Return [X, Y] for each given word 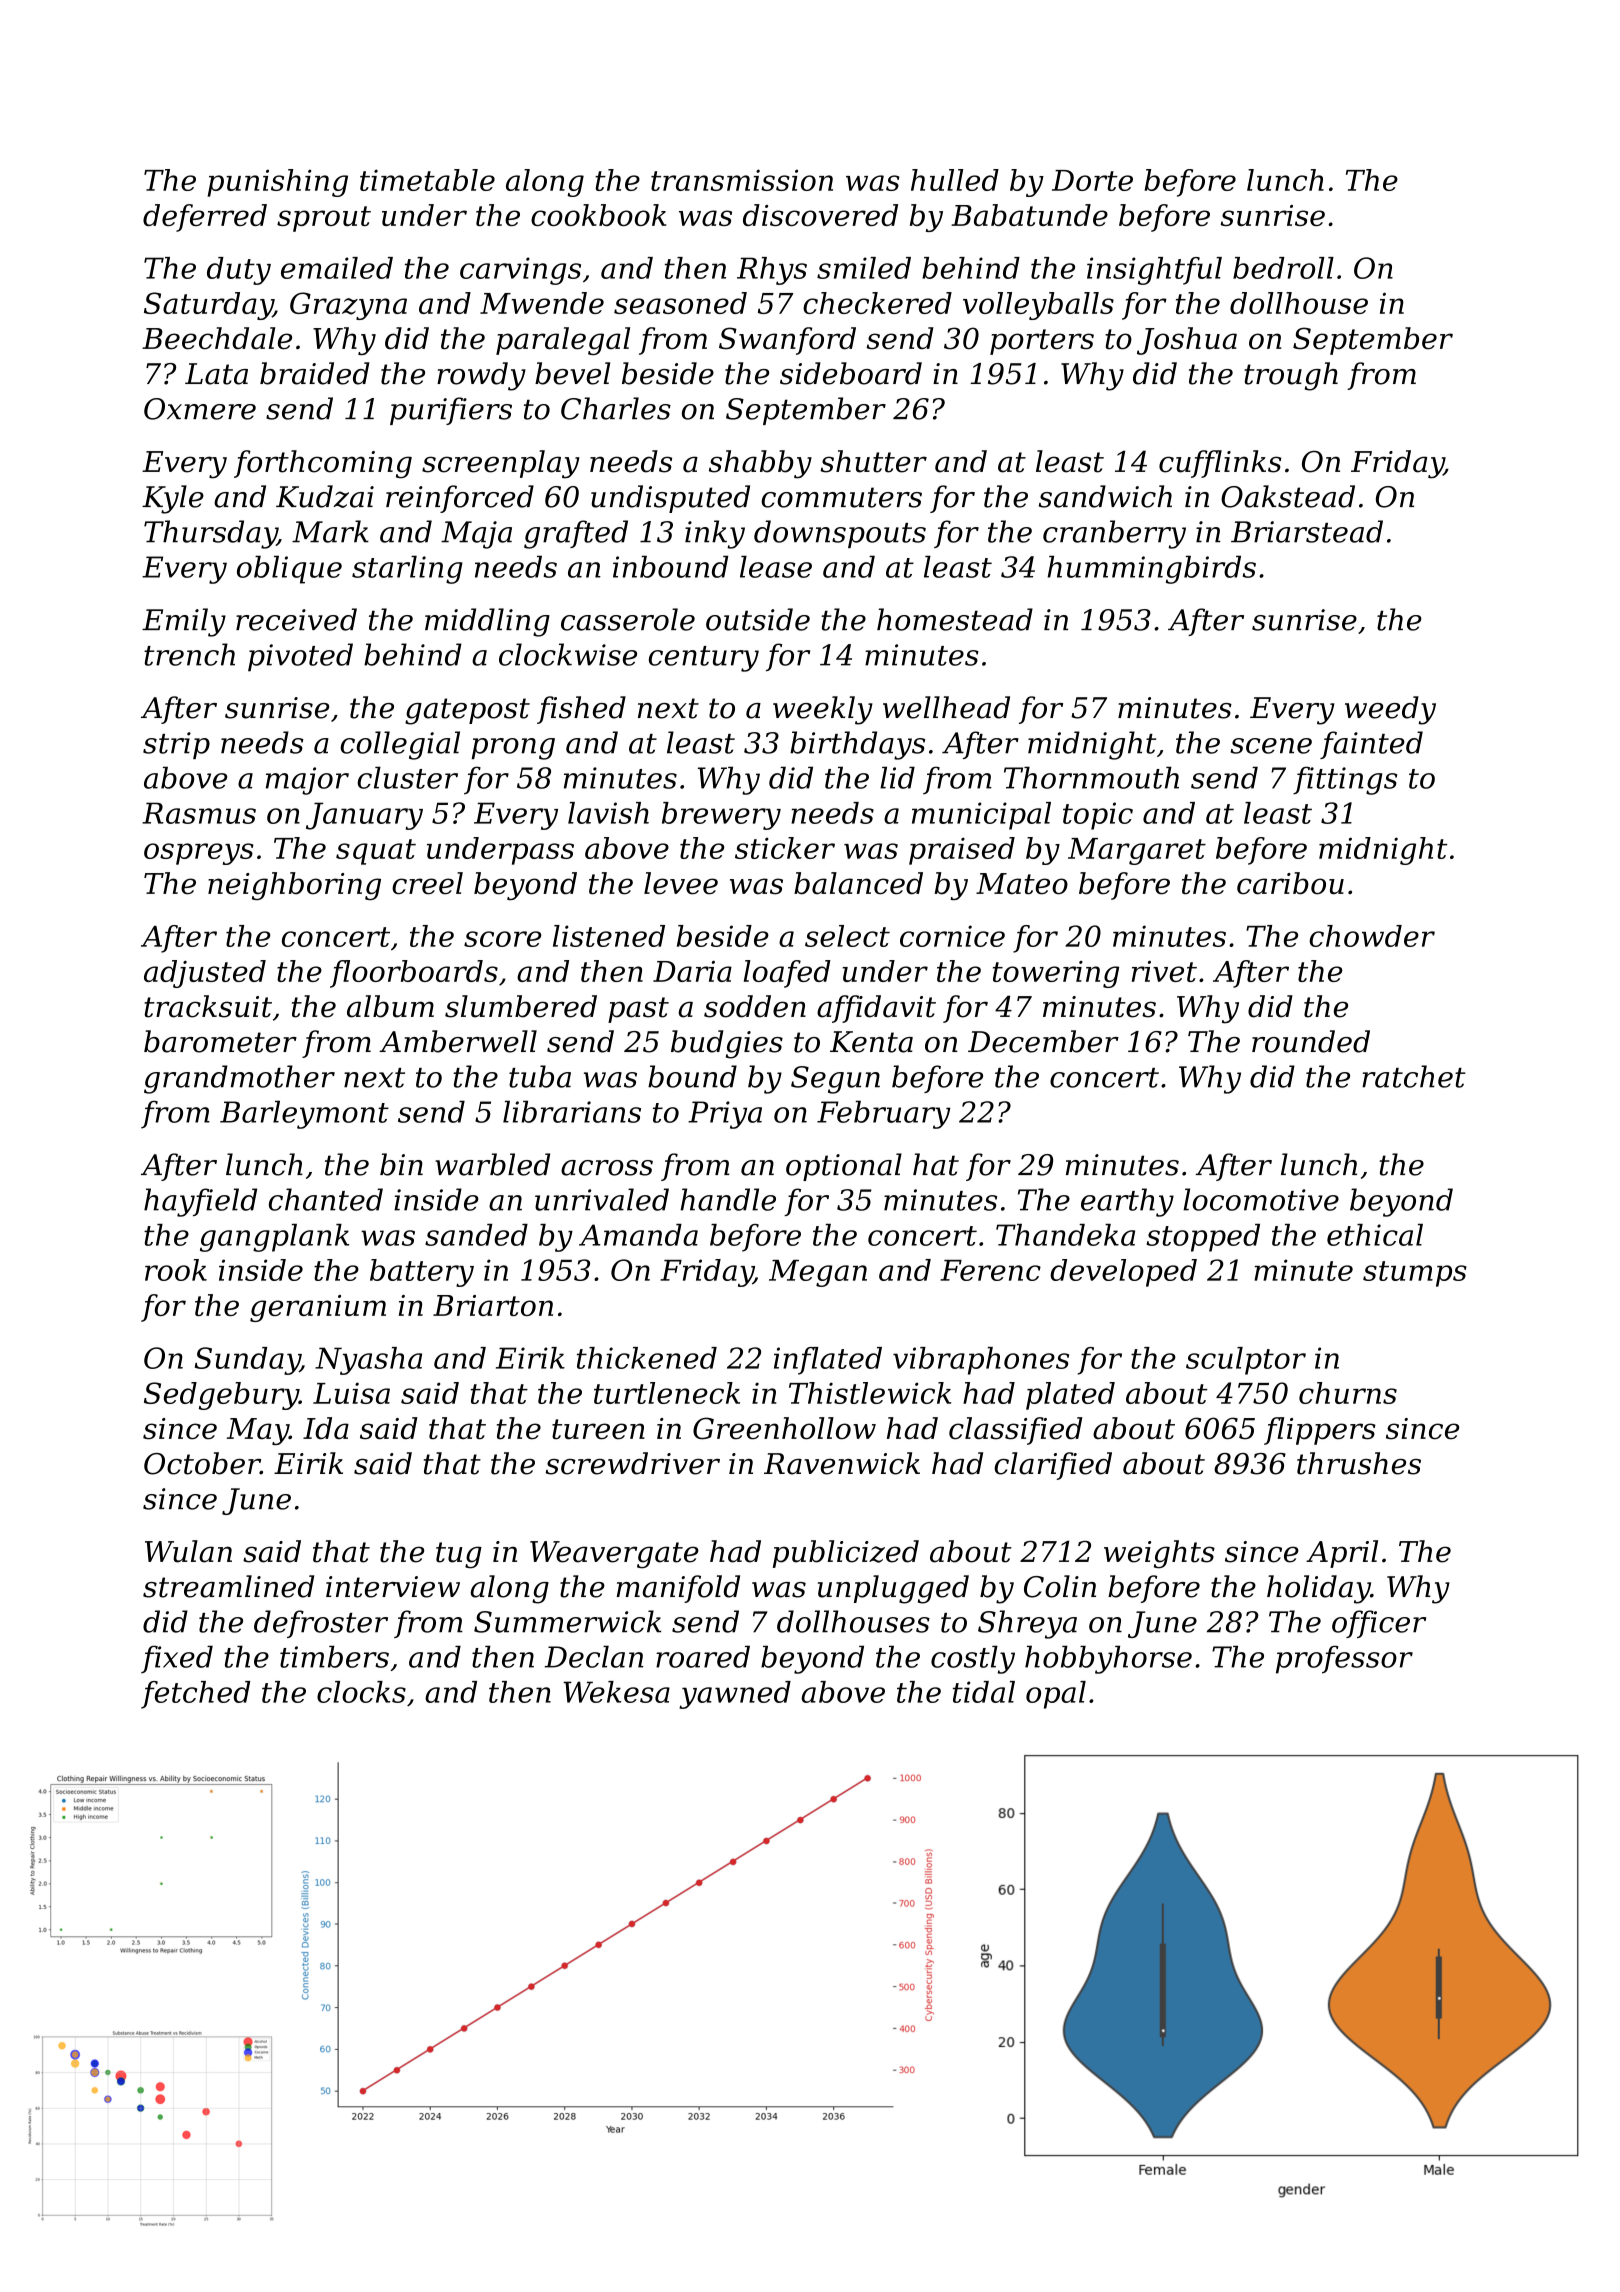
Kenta [871, 1042]
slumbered [521, 1006]
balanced [858, 883]
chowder [1372, 936]
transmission [742, 180]
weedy [1390, 710]
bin [401, 1164]
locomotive [1261, 1199]
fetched [195, 1695]
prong [513, 749]
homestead [955, 619]
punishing [277, 183]
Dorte [1092, 180]
